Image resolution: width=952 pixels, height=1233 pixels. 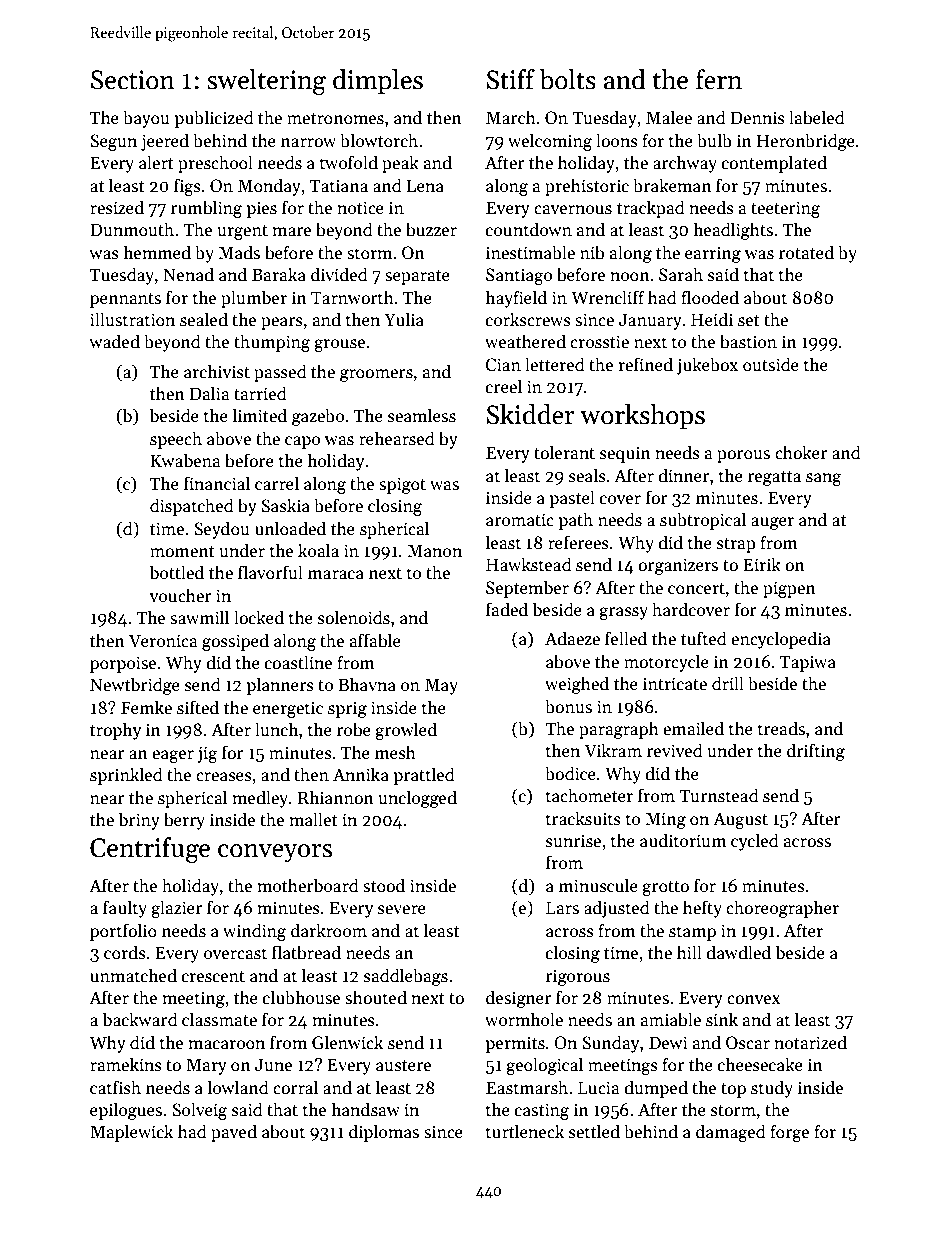 What do you see at coordinates (180, 595) in the screenshot?
I see `voucher` at bounding box center [180, 595].
